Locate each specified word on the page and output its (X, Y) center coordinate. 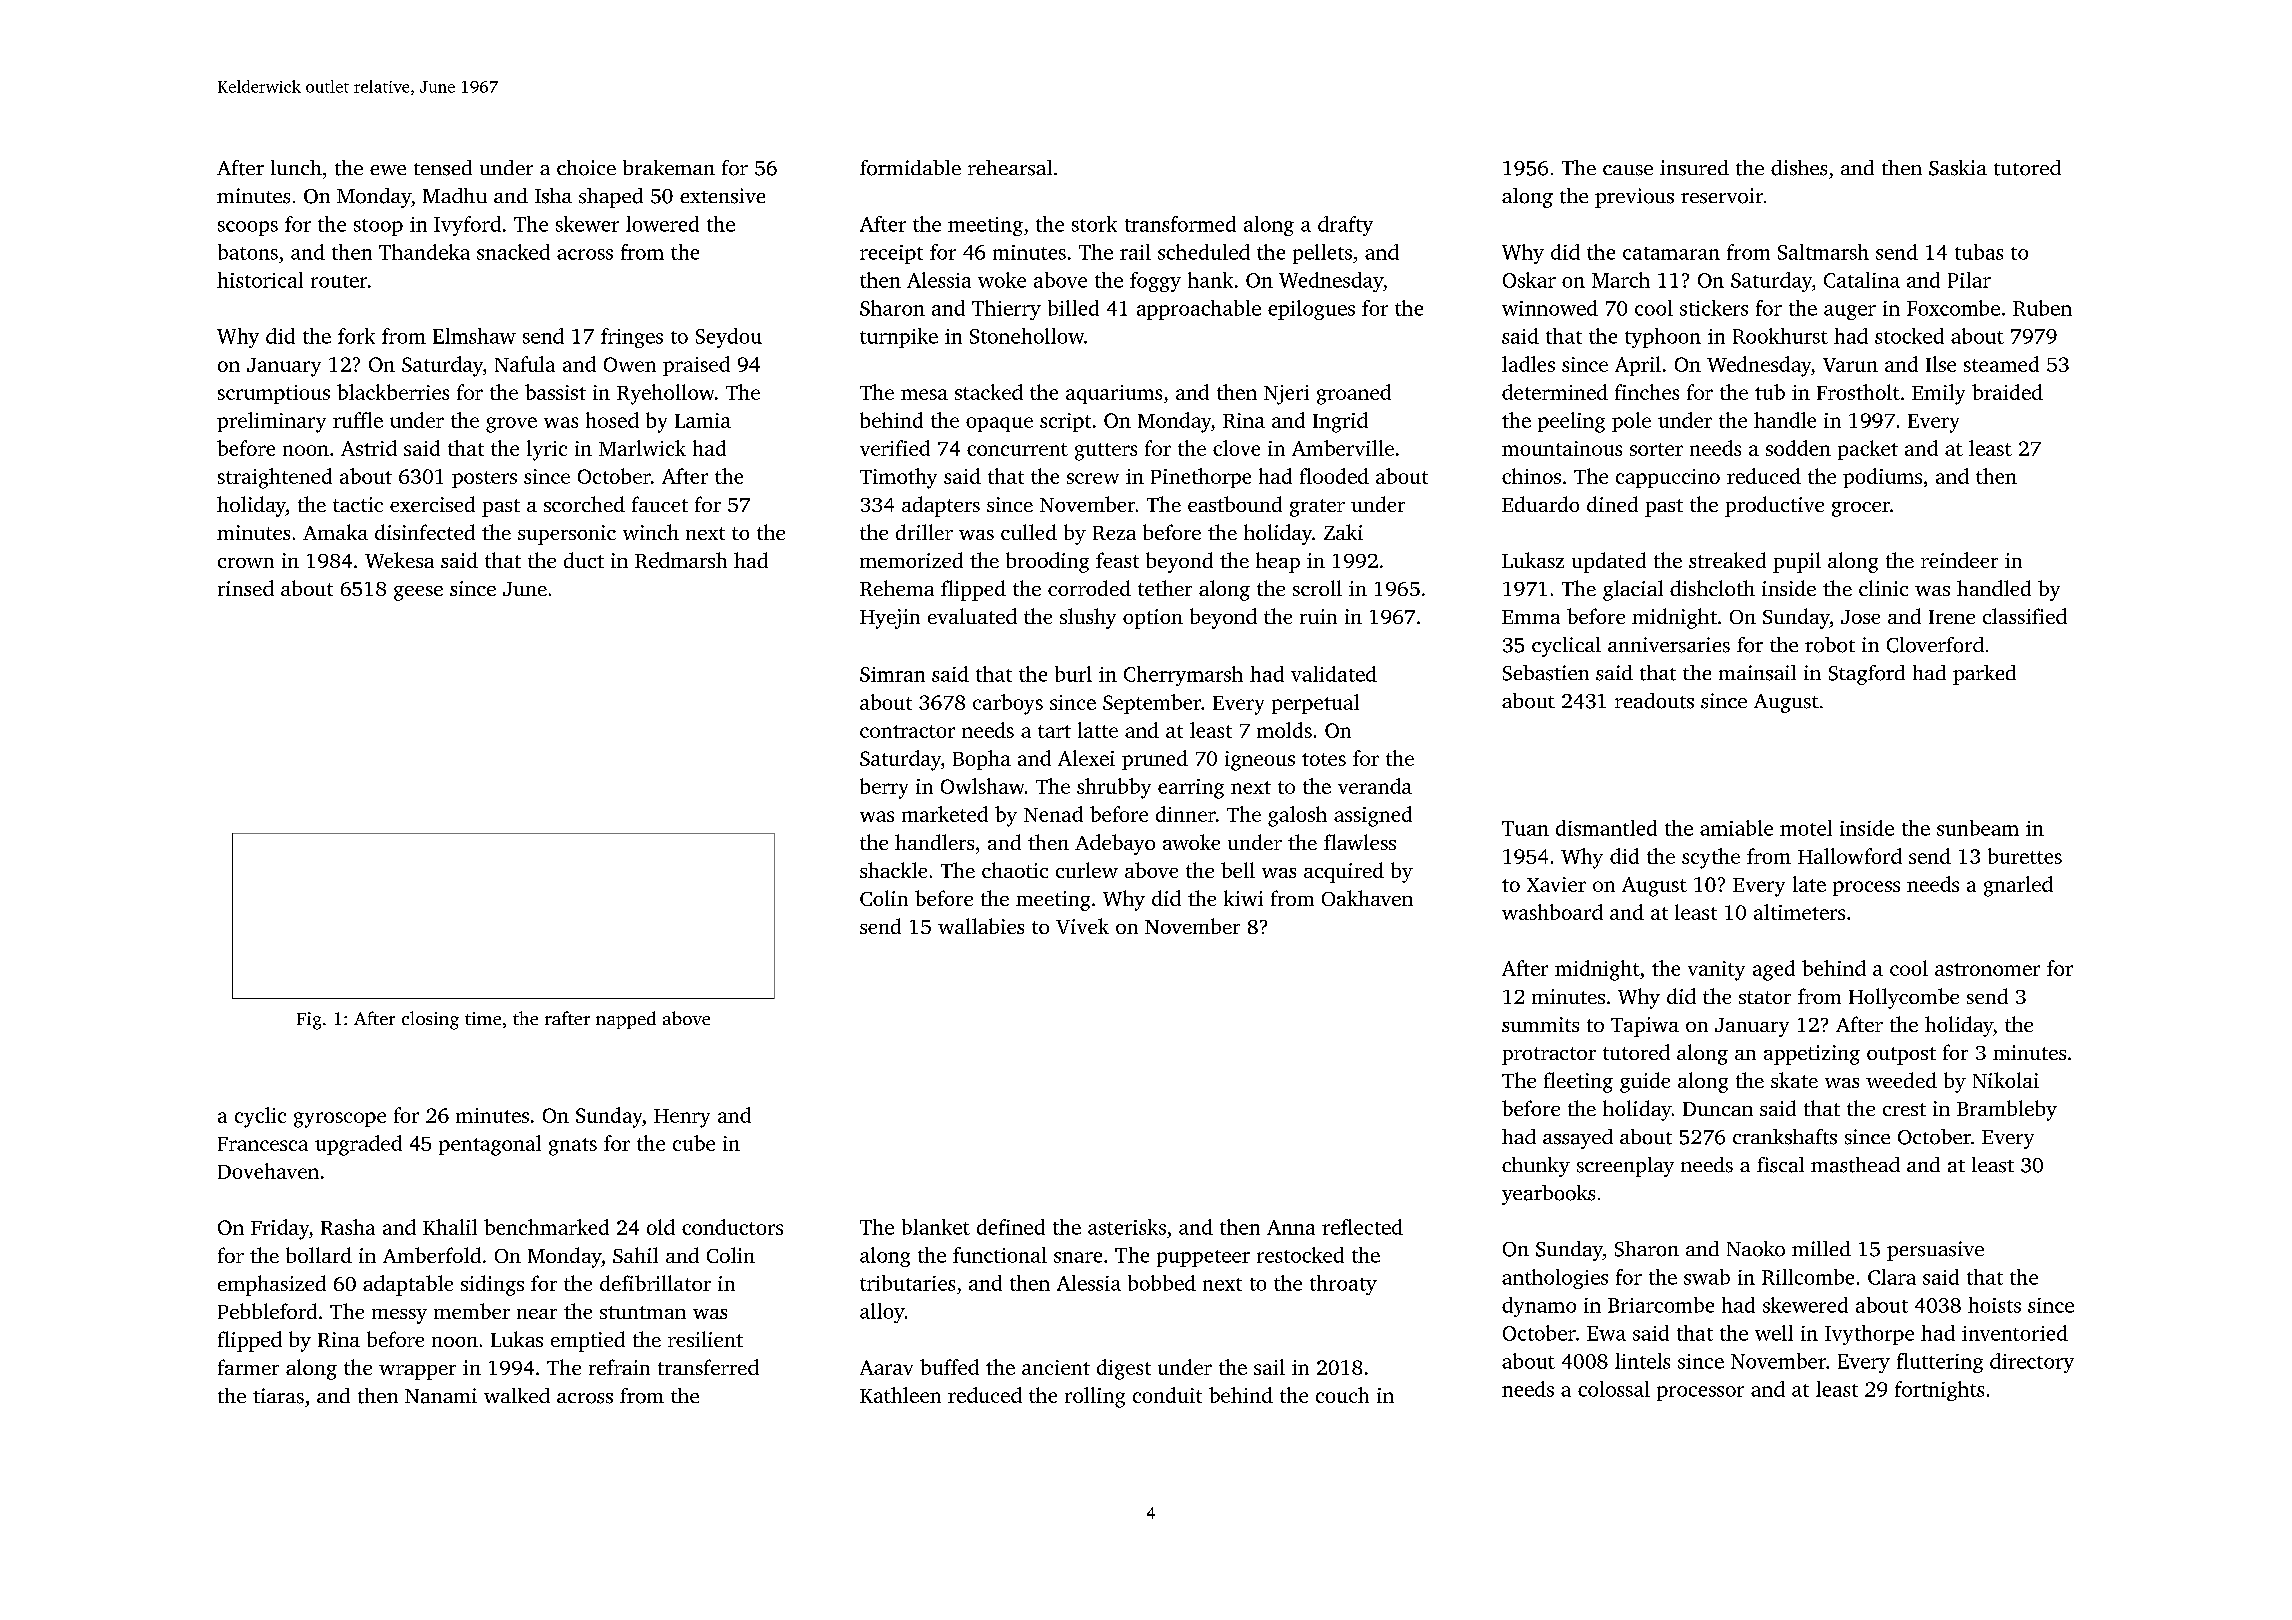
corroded (1089, 588)
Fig (309, 1021)
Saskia (1958, 168)
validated (1334, 674)
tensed (443, 168)
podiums (1882, 478)
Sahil (635, 1255)
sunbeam (1978, 828)
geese (418, 593)
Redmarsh (681, 560)
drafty (1345, 226)
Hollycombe (1904, 998)
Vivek (1082, 926)
